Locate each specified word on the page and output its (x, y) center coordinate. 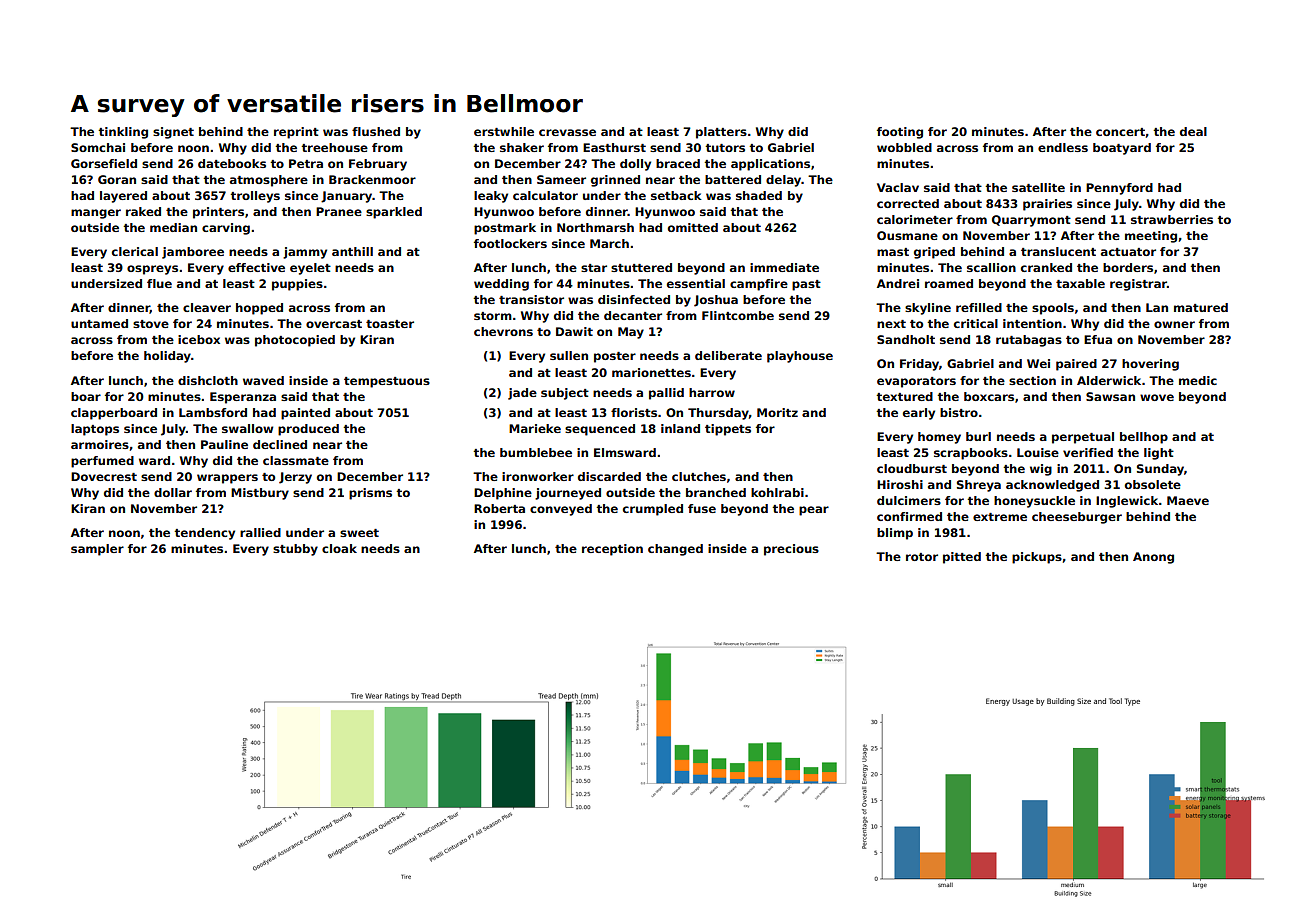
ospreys (152, 270)
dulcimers (909, 500)
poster (615, 357)
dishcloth (208, 380)
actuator (1128, 252)
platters (721, 133)
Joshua (716, 301)
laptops (95, 430)
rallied (260, 532)
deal (1193, 131)
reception (612, 550)
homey (939, 438)
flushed (376, 131)
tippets (728, 430)
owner (1174, 324)
